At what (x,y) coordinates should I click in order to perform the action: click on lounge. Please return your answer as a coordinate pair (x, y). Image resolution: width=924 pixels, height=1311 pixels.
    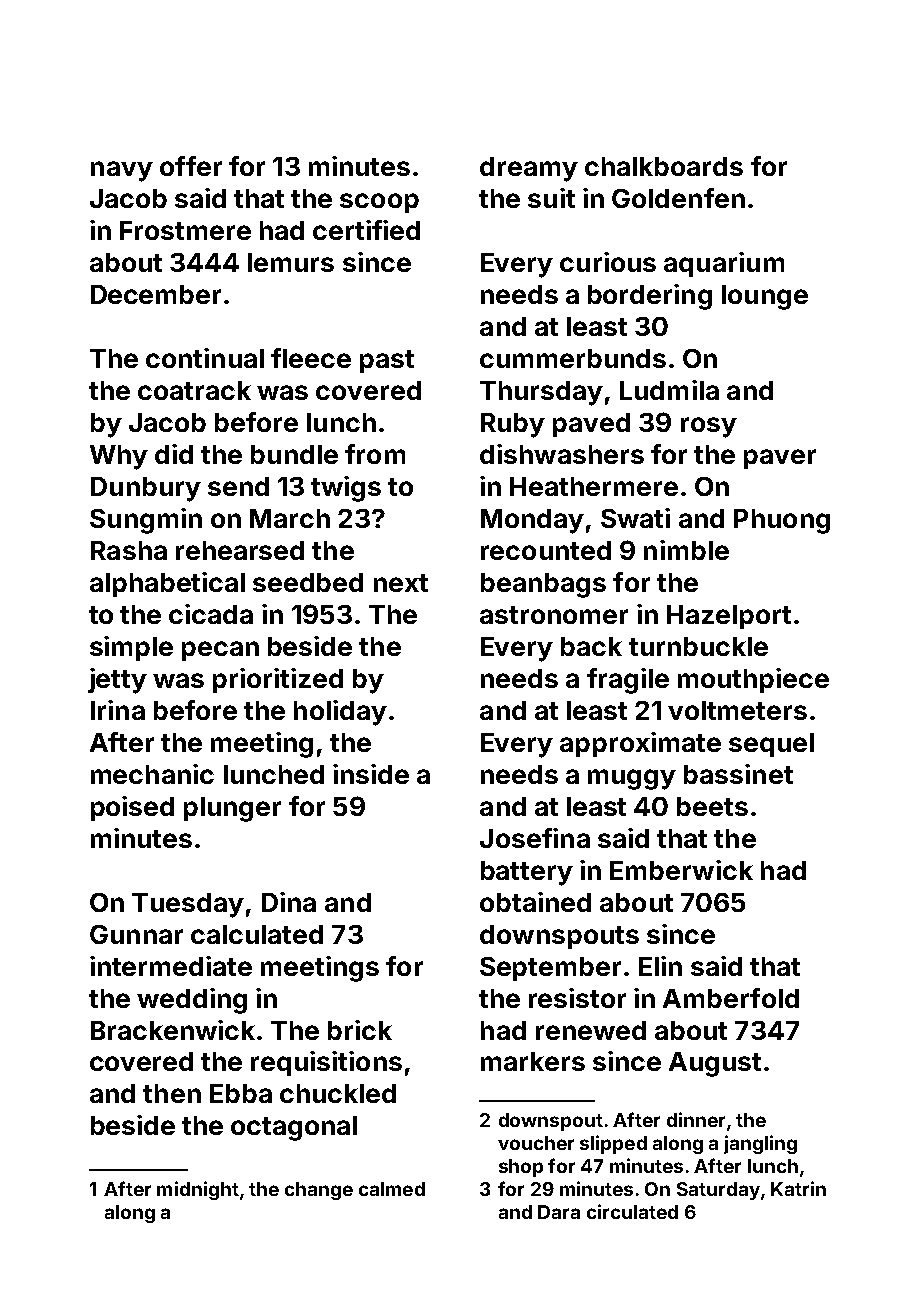
    Looking at the image, I should click on (765, 297).
